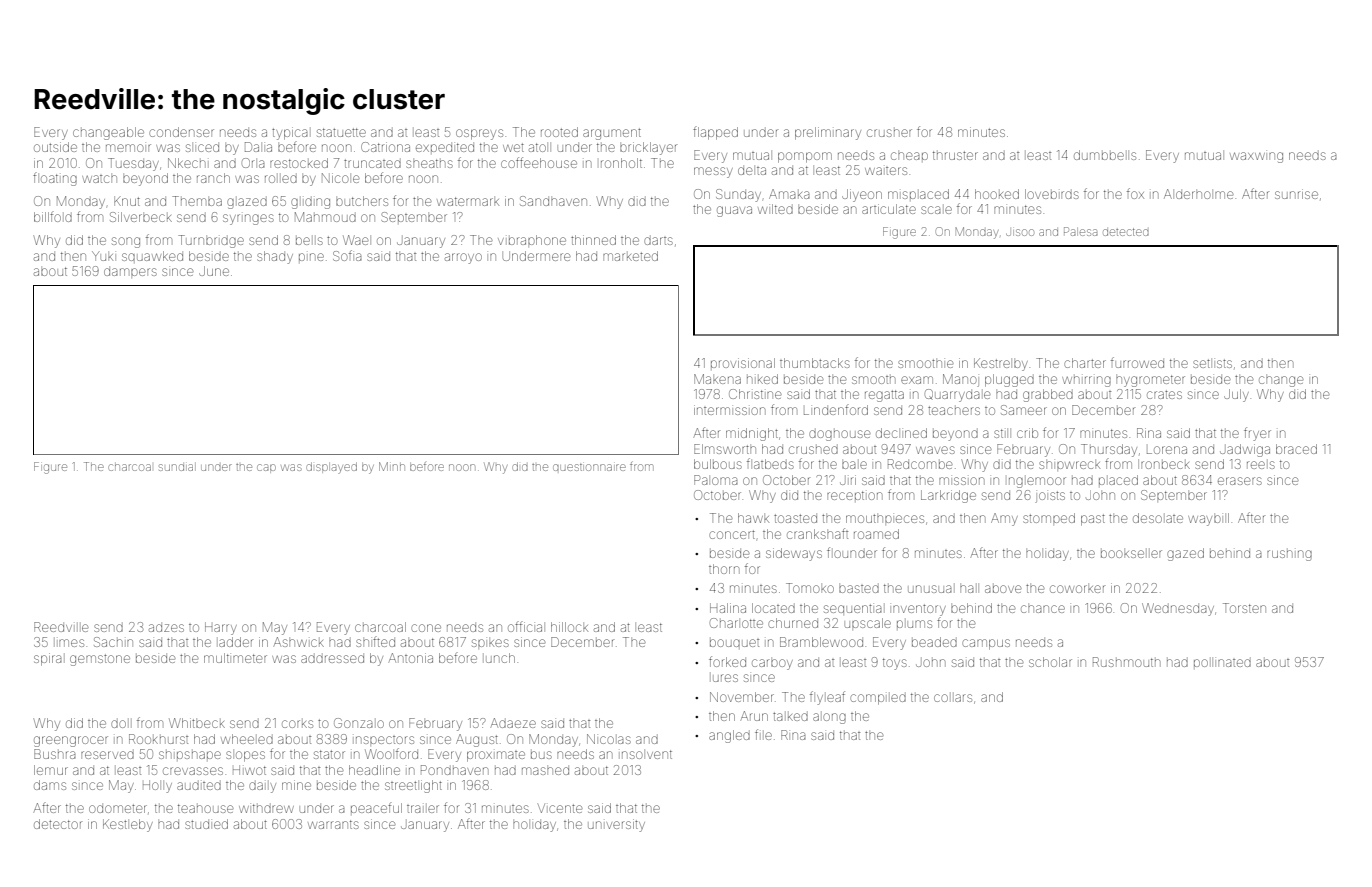 The image size is (1372, 887). Describe the element at coordinates (1222, 663) in the screenshot. I see `pollinated` at that location.
